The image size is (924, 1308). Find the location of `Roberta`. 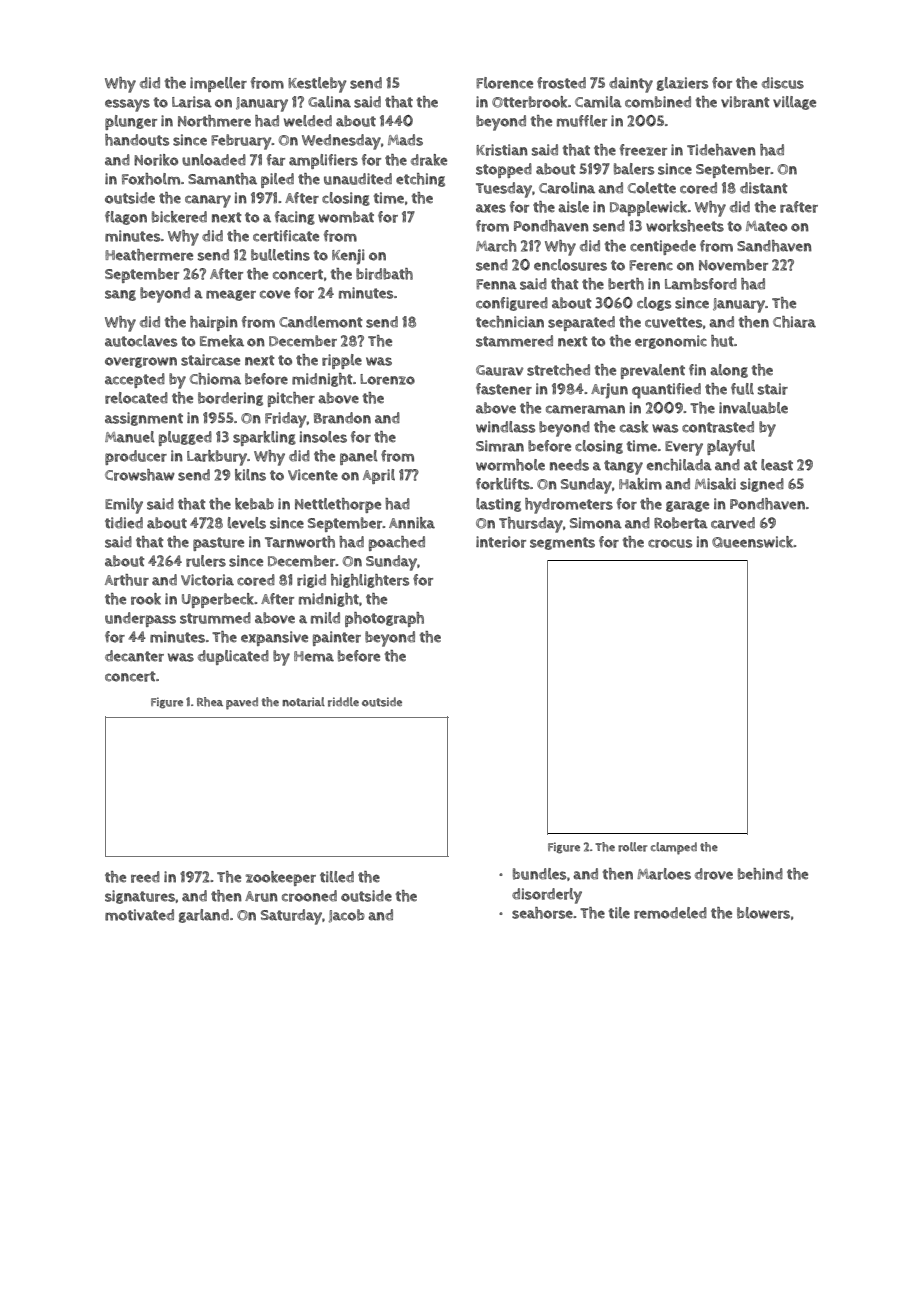

Roberta is located at coordinates (681, 523).
